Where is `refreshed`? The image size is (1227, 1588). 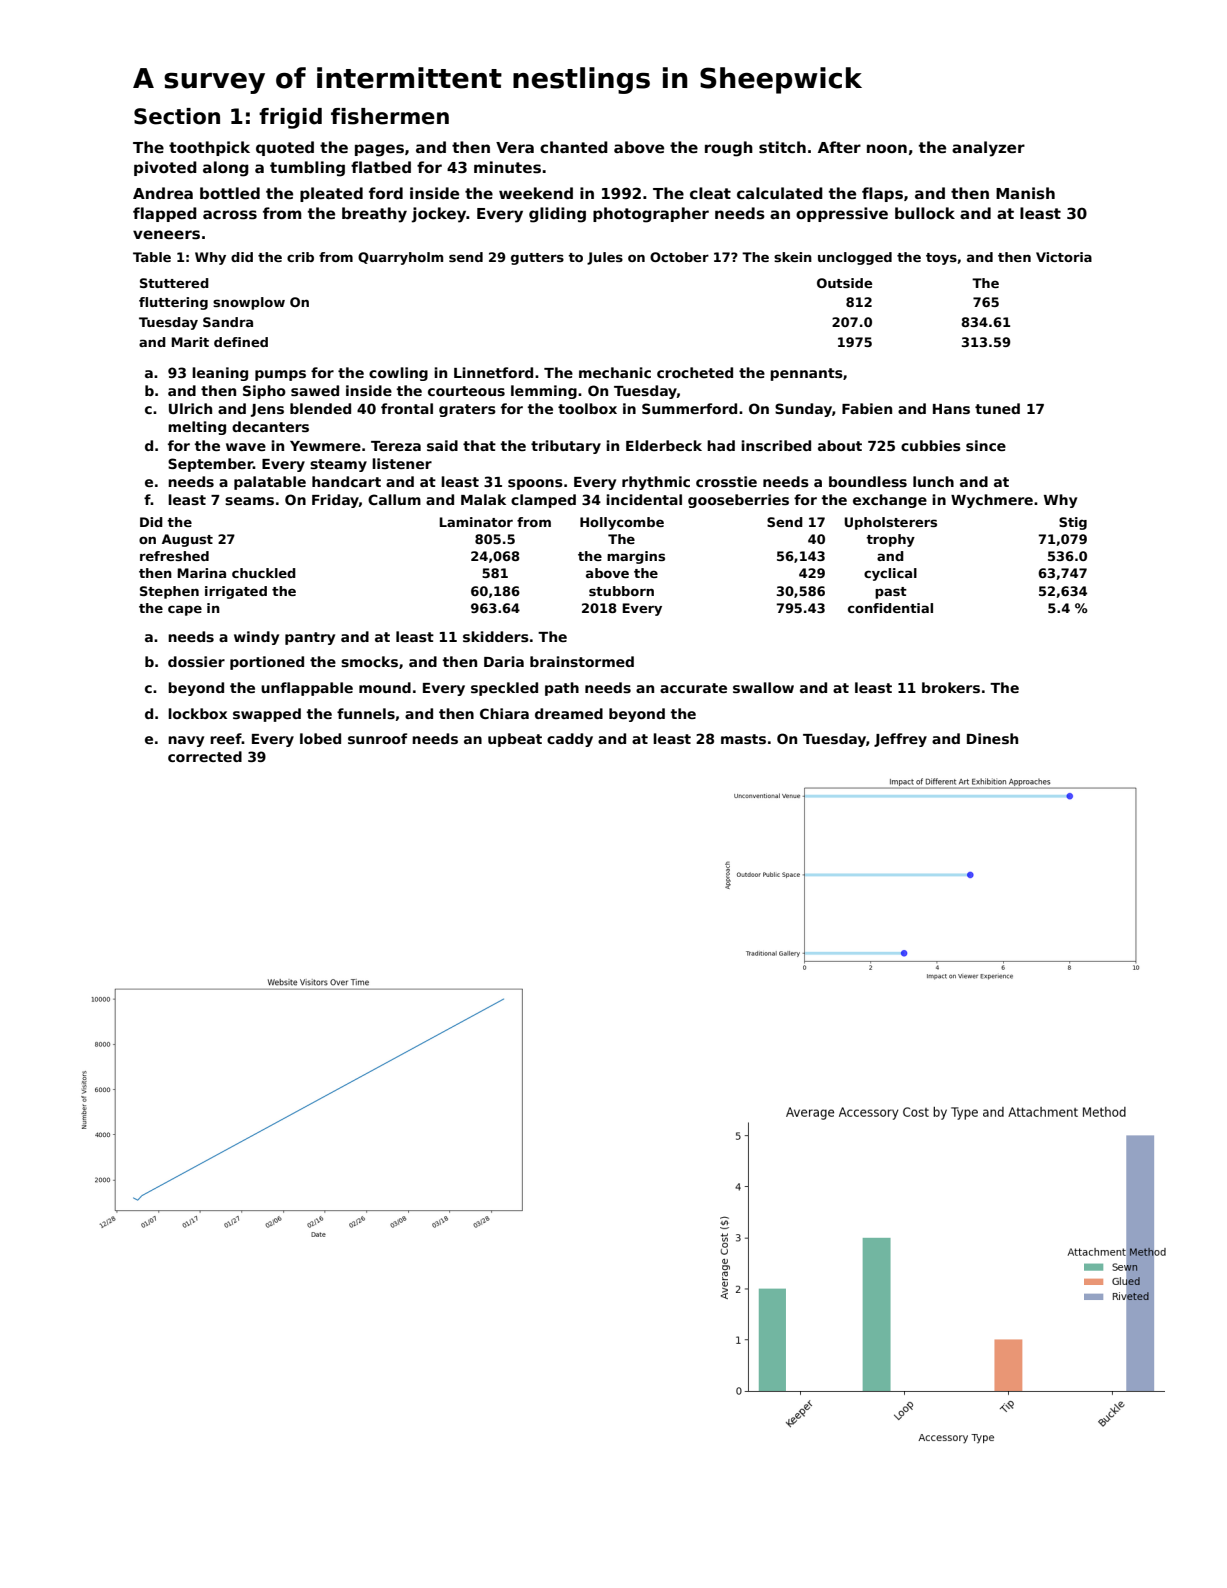 refreshed is located at coordinates (174, 556).
